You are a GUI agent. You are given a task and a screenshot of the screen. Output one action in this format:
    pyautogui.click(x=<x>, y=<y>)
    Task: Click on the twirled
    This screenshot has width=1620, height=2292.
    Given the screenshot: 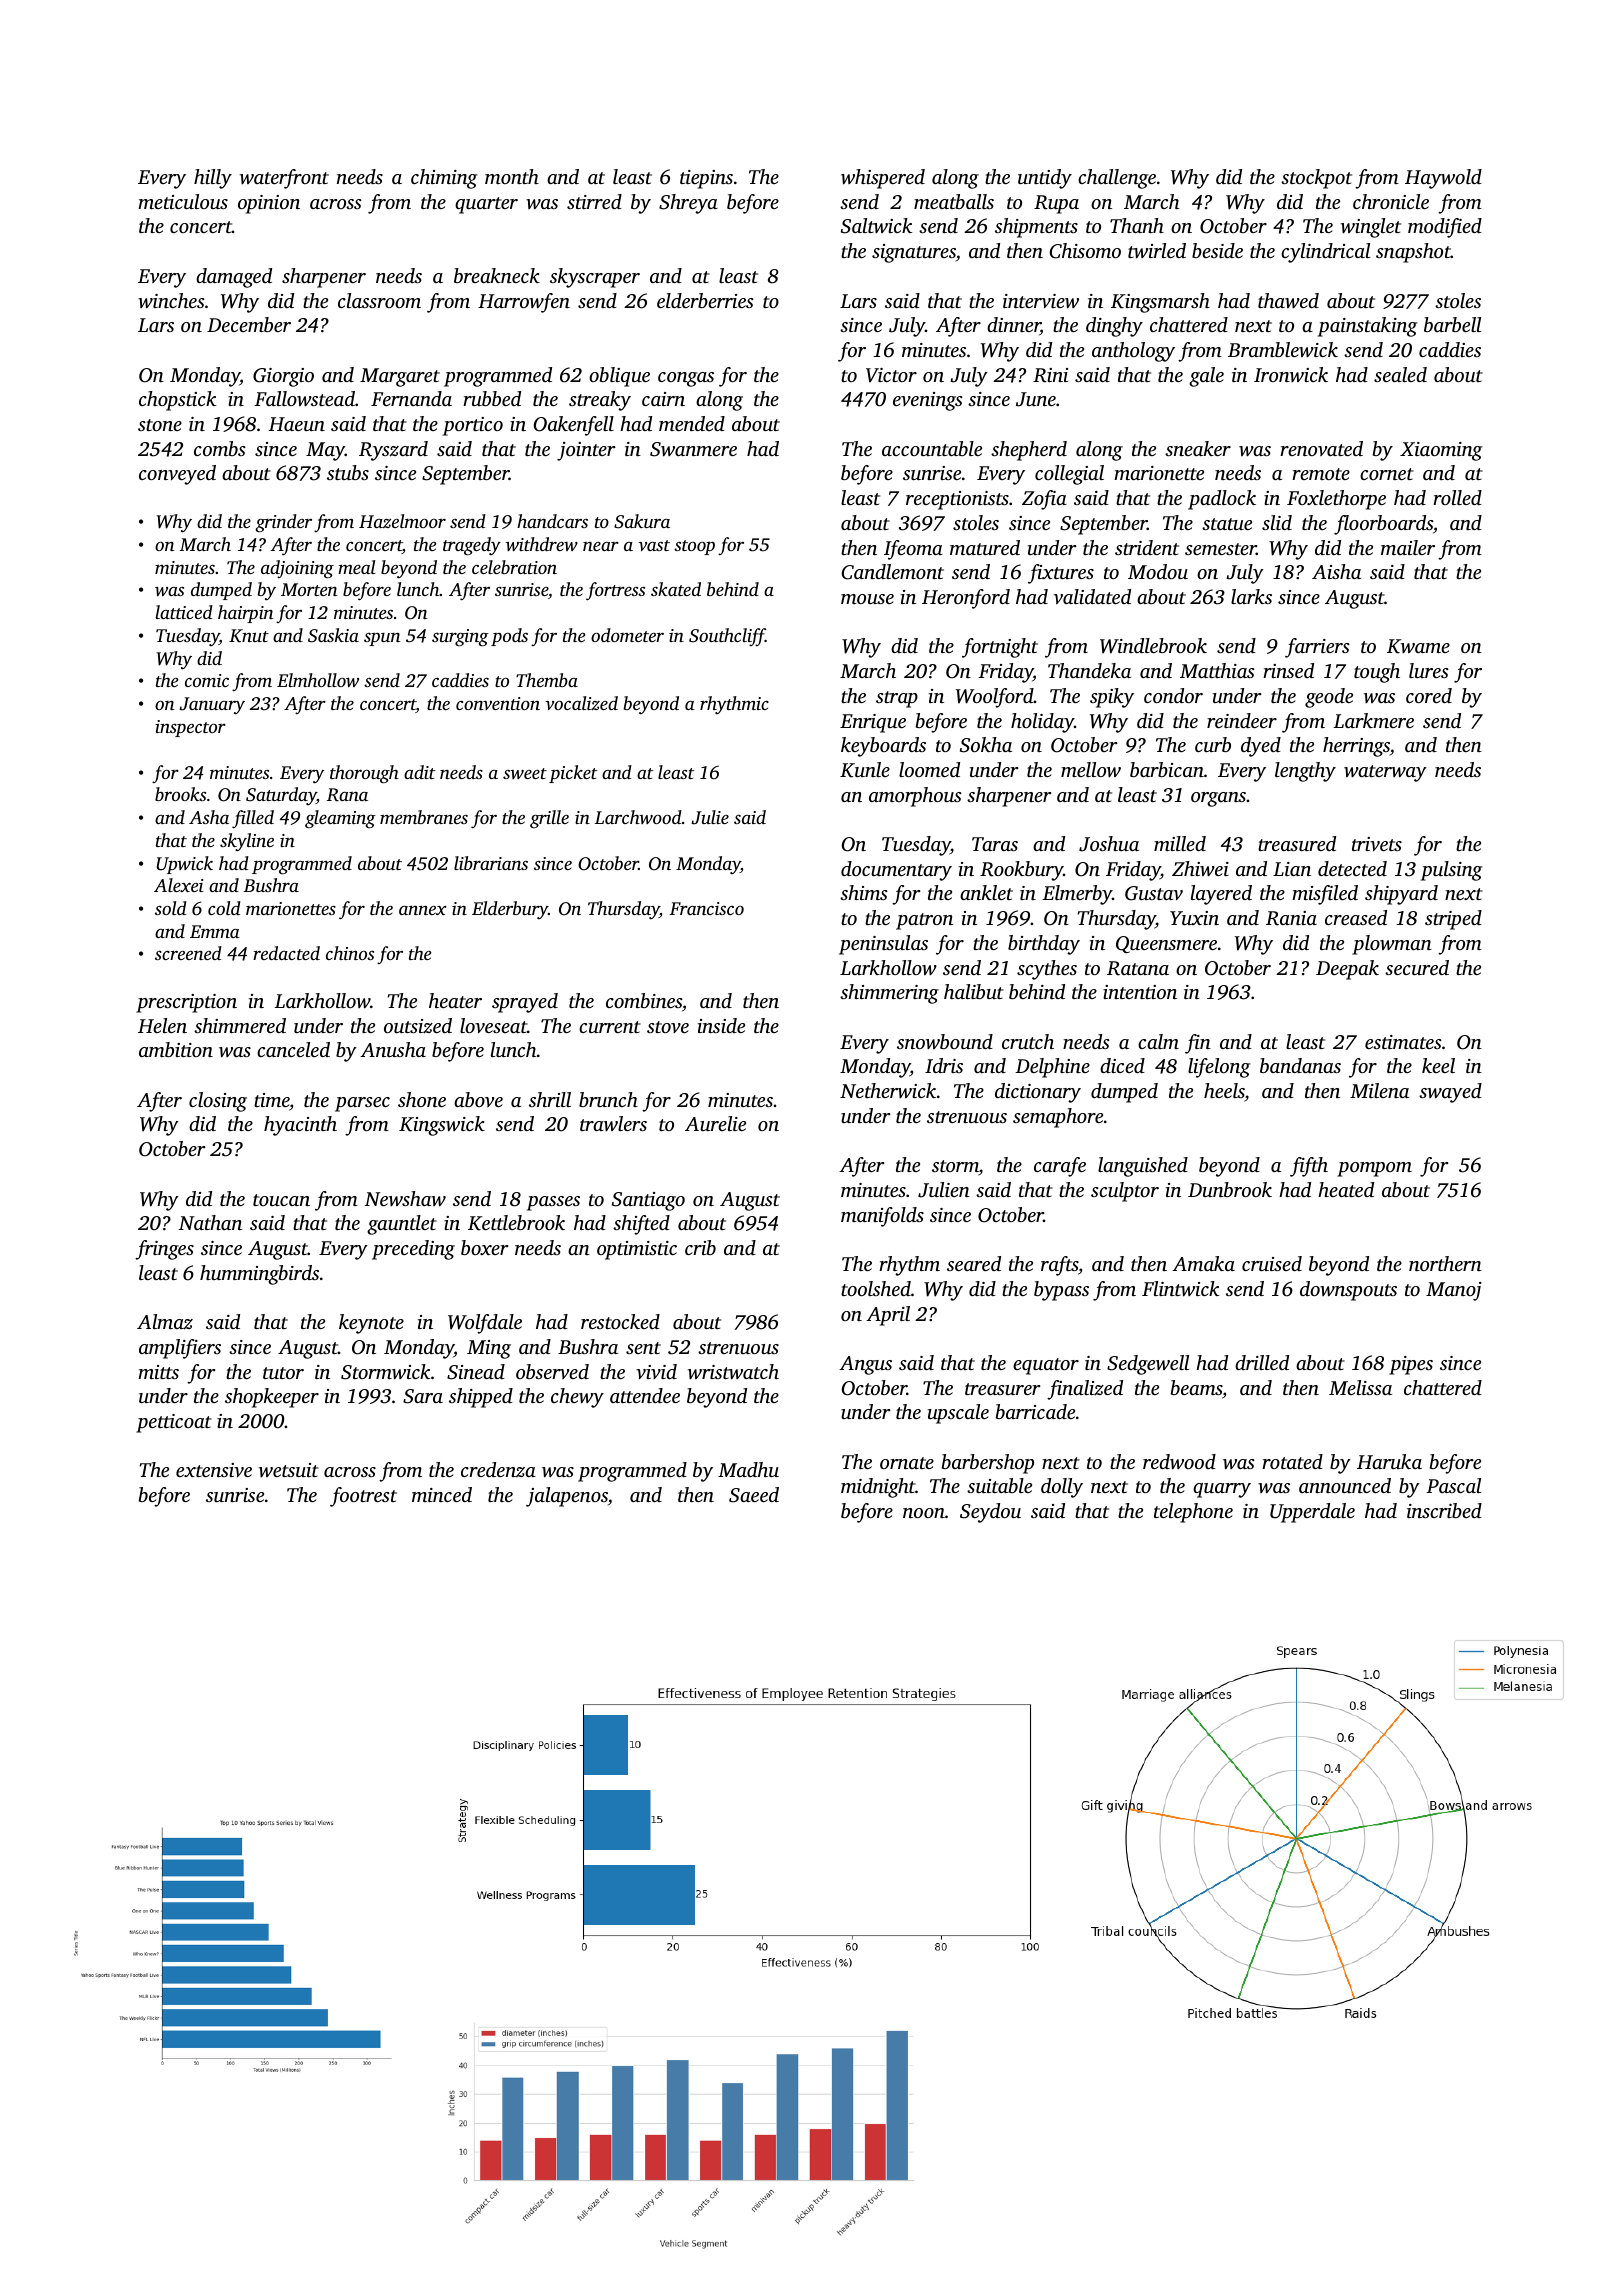 What is the action you would take?
    pyautogui.click(x=1157, y=251)
